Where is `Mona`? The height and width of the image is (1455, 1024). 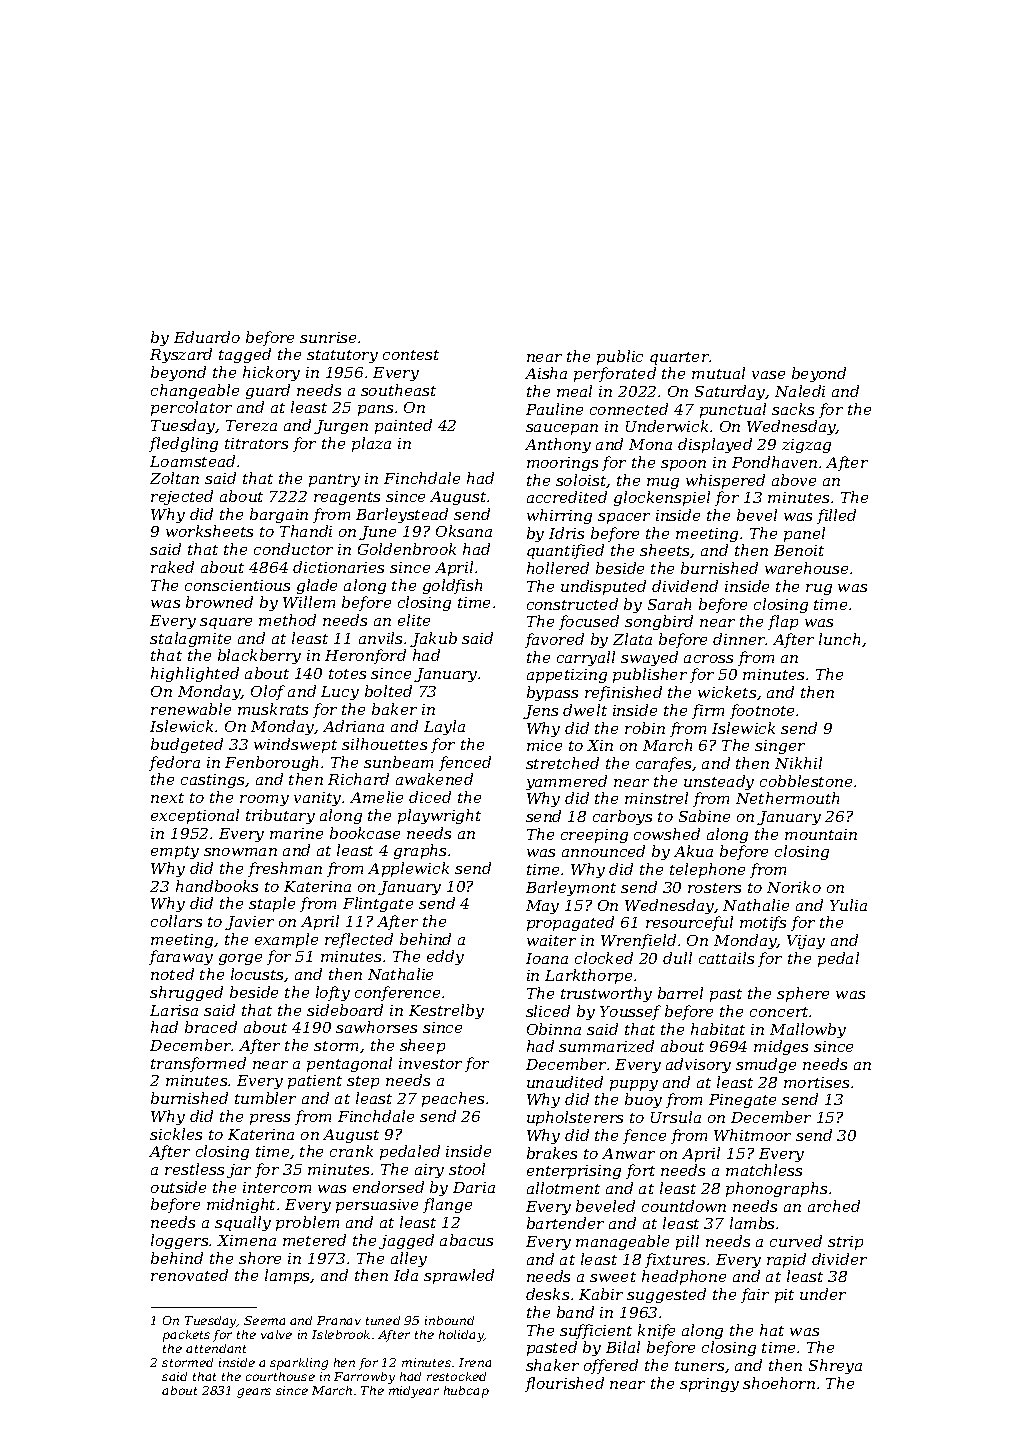
Mona is located at coordinates (650, 444).
